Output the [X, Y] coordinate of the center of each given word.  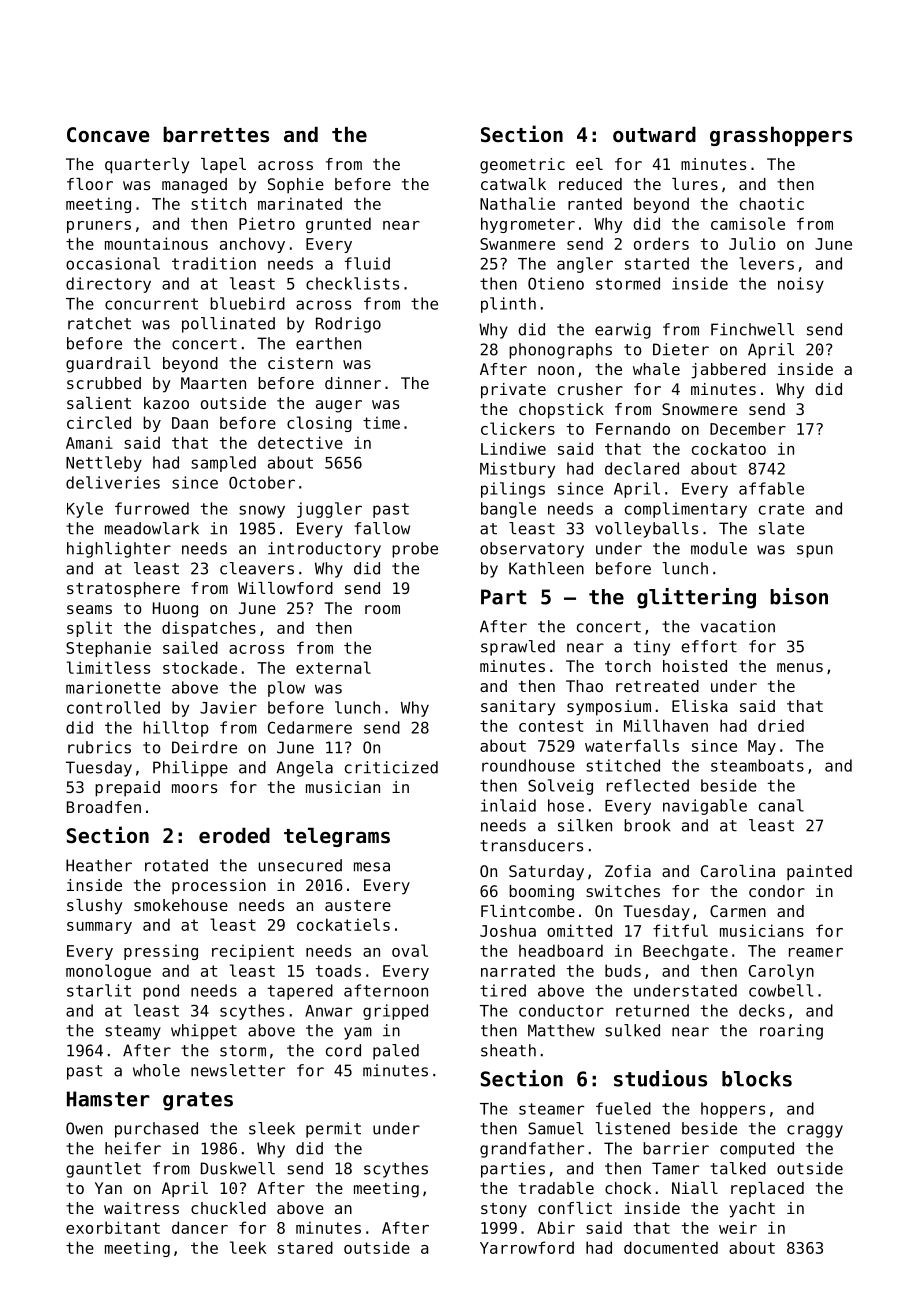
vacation [738, 626]
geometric [522, 166]
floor [90, 184]
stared [305, 1247]
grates [198, 1101]
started [657, 263]
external [333, 667]
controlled [113, 707]
